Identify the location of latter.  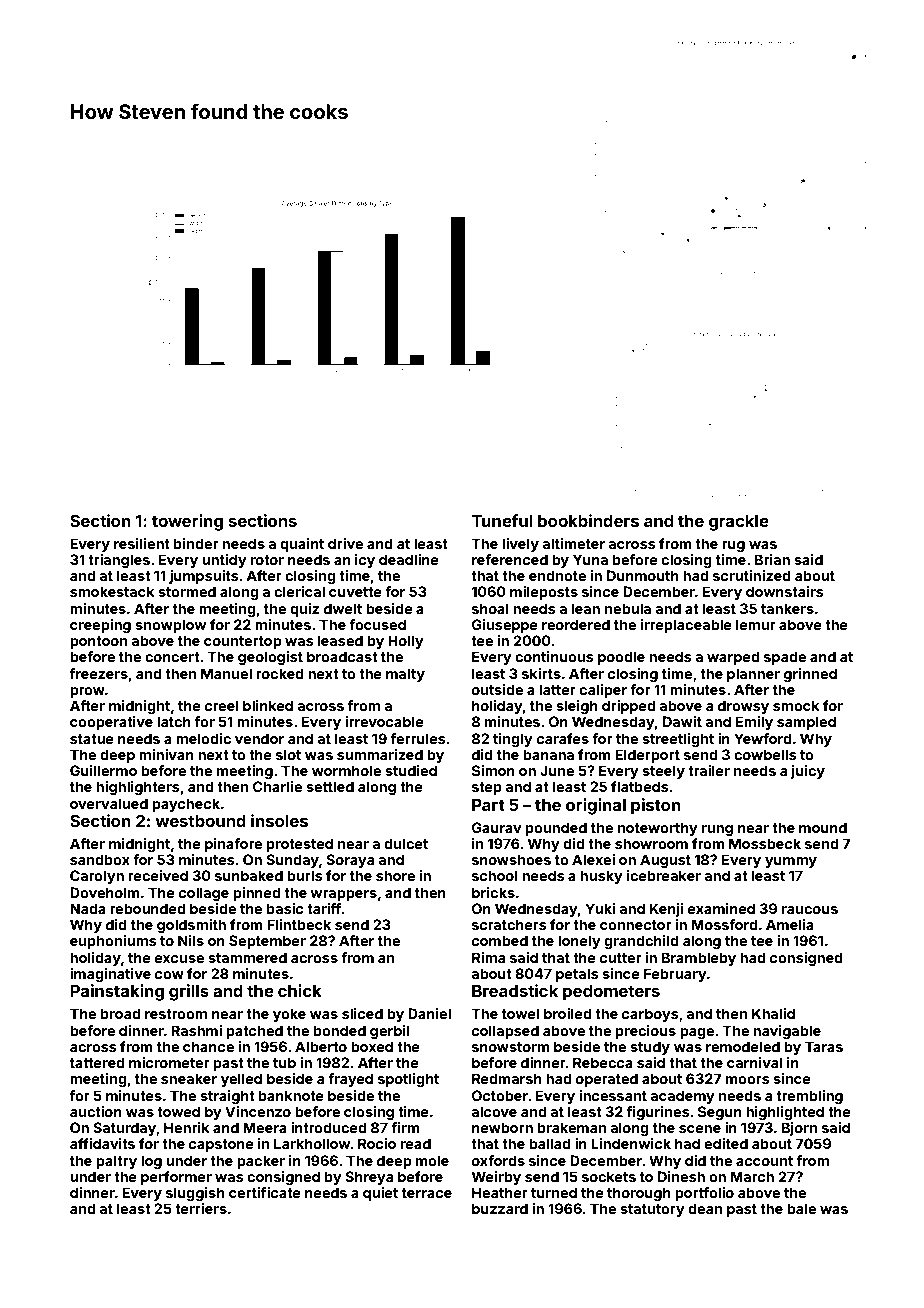
(557, 689).
